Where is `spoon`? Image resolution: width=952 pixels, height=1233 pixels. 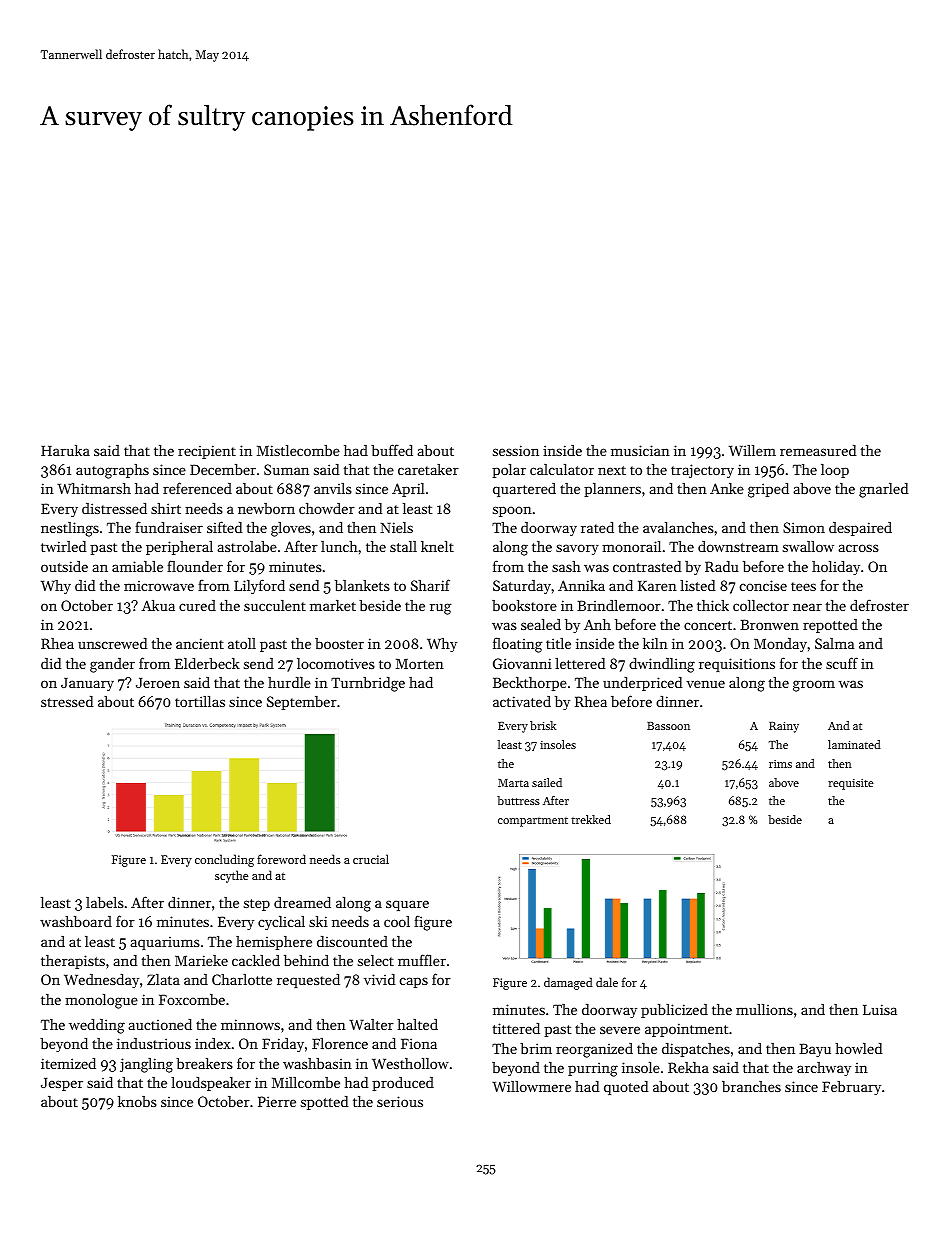 spoon is located at coordinates (512, 511).
